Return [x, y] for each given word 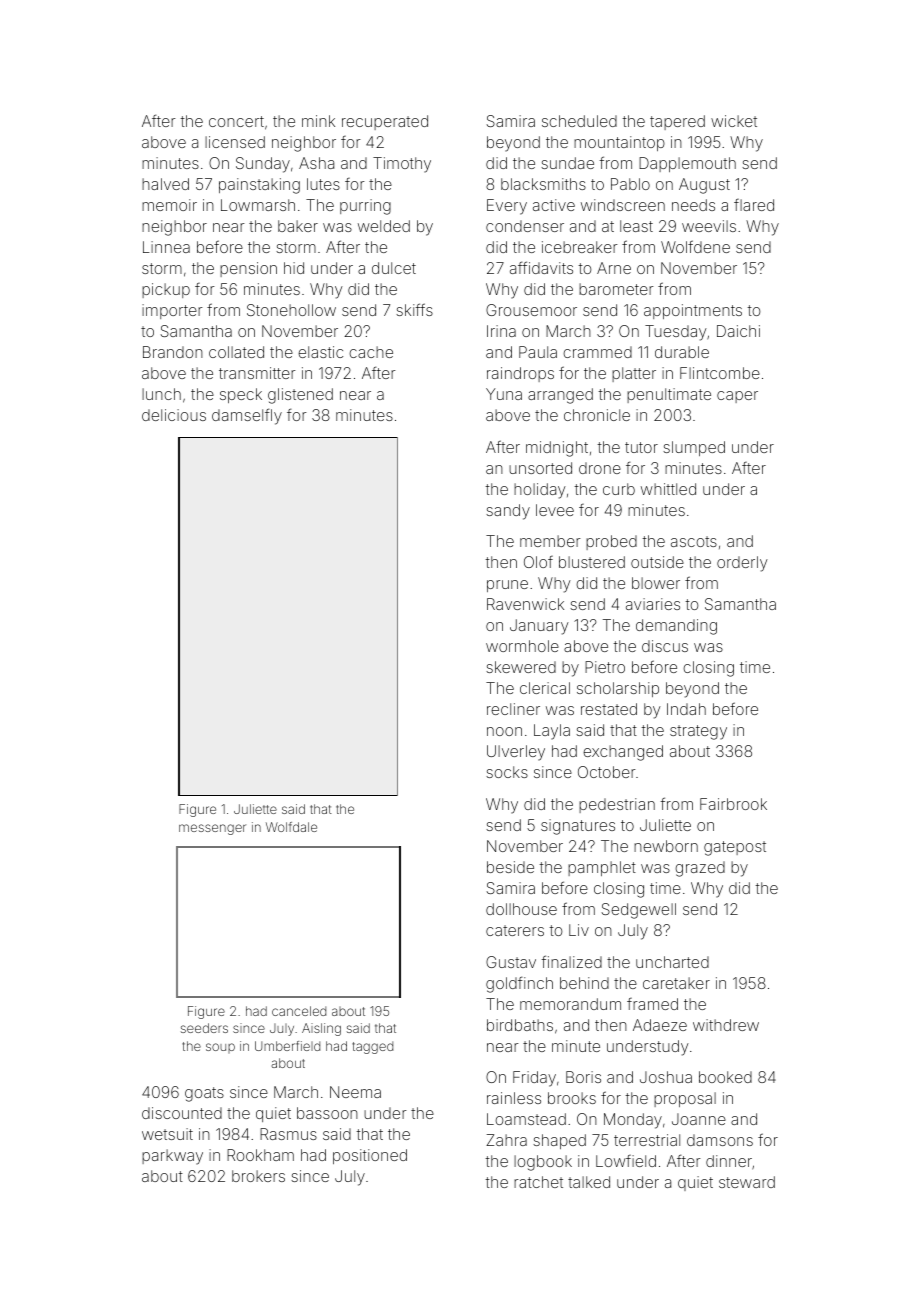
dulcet [394, 268]
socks [507, 772]
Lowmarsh [258, 205]
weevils [709, 226]
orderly [742, 564]
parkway [172, 1157]
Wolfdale [291, 827]
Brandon [173, 352]
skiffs [414, 309]
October [607, 772]
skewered [521, 667]
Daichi [738, 331]
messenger [212, 829]
